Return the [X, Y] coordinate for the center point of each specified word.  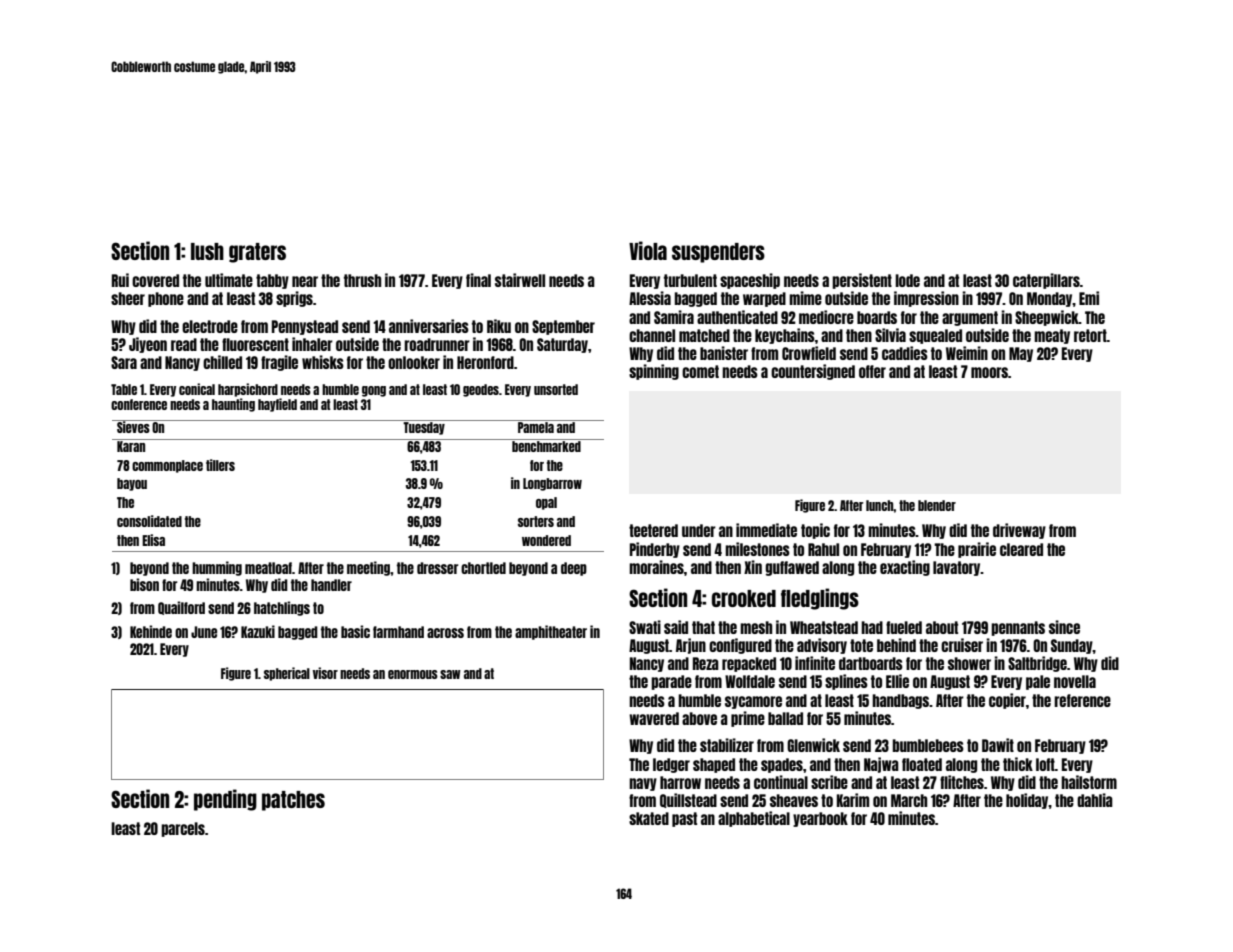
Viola [648, 250]
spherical [287, 674]
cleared [1021, 549]
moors [989, 372]
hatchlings [282, 608]
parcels [183, 829]
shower [969, 663]
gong [374, 391]
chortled [483, 568]
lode [907, 280]
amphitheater [551, 632]
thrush [362, 280]
